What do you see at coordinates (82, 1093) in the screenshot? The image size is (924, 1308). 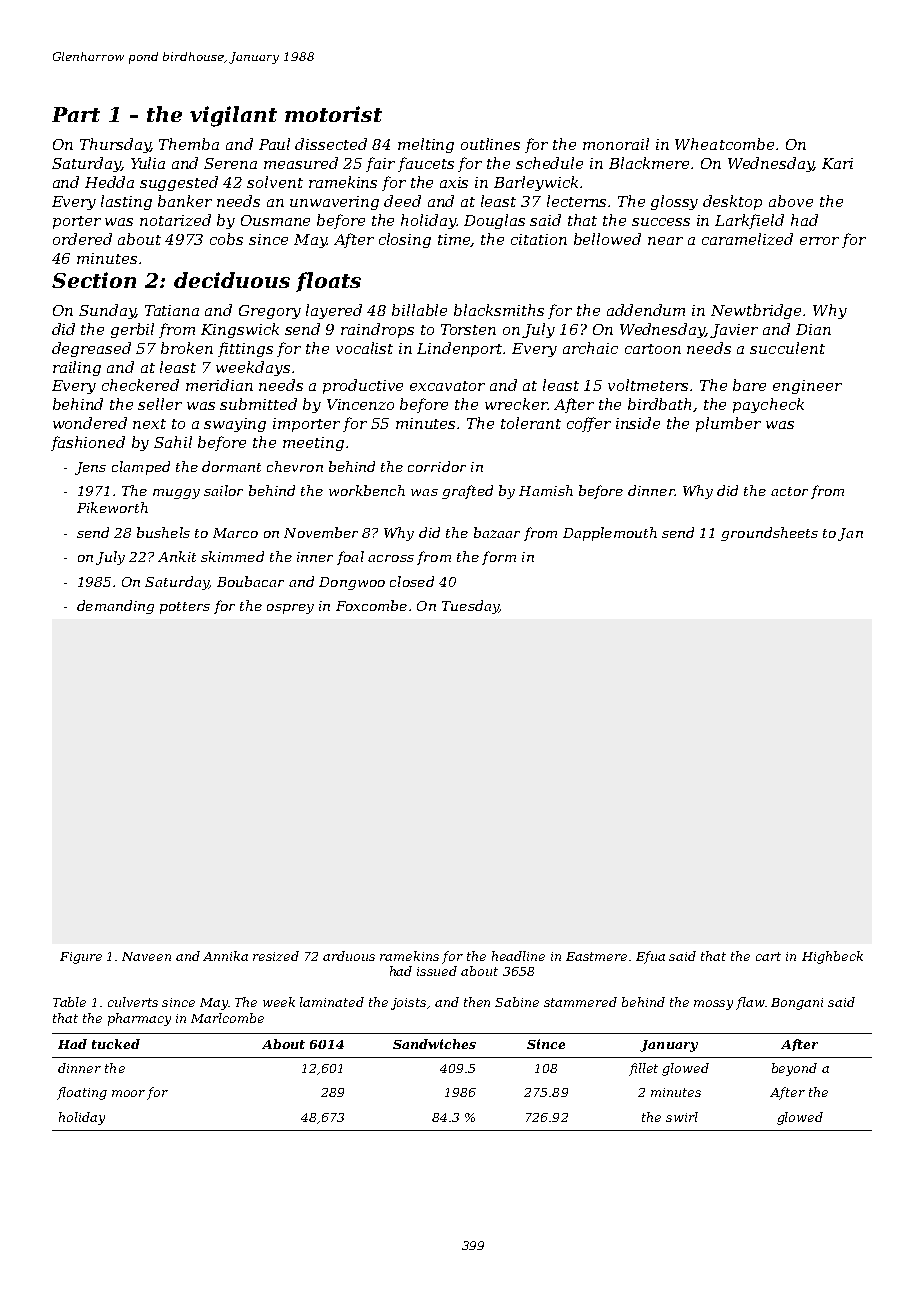 I see `floating` at bounding box center [82, 1093].
